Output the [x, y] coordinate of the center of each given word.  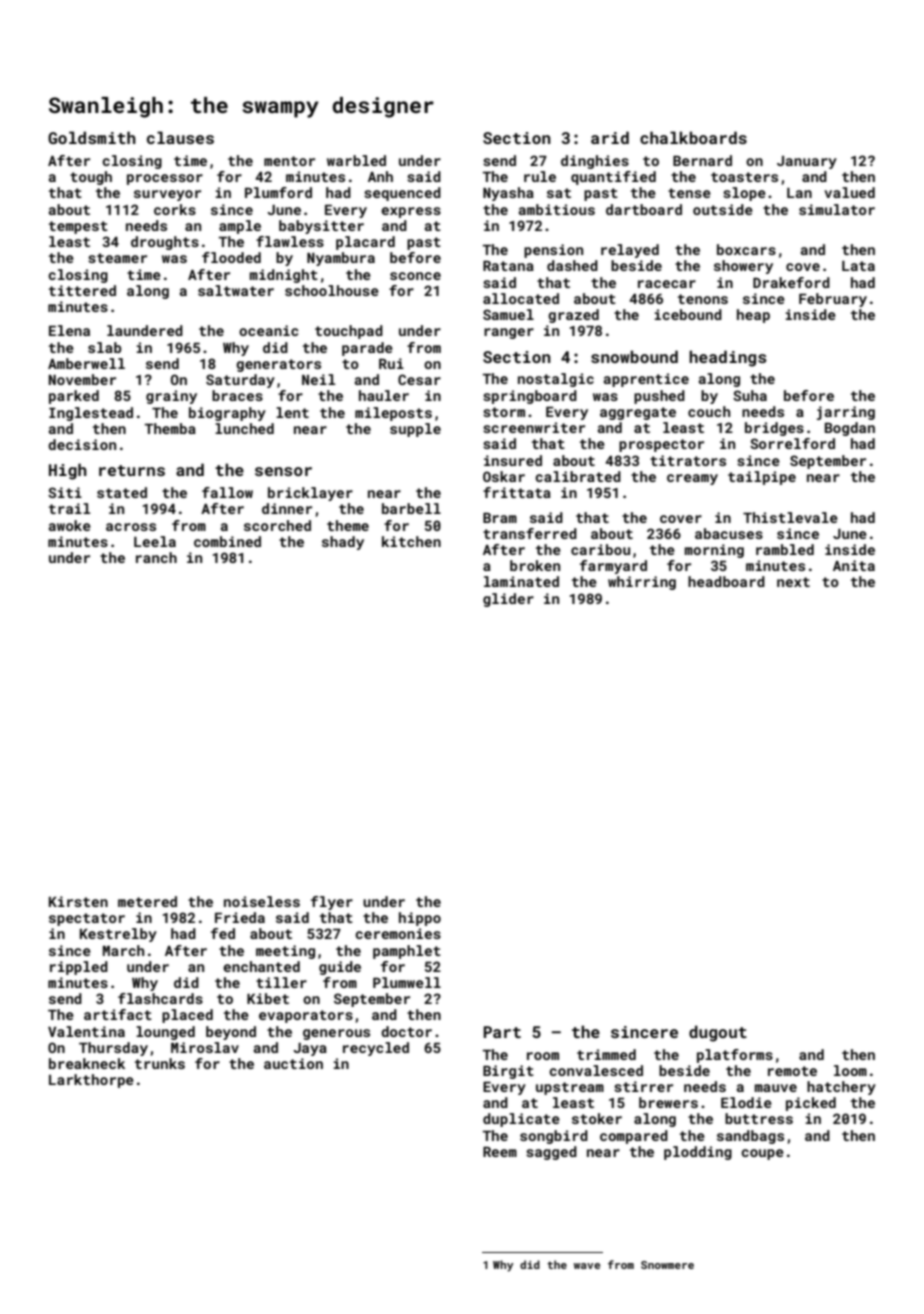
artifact [118, 1014]
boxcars [746, 249]
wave [587, 1266]
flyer [332, 903]
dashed [572, 265]
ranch [156, 557]
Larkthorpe [91, 1081]
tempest [78, 227]
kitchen [411, 541]
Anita [854, 565]
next [793, 582]
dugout [718, 1033]
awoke [70, 525]
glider [508, 600]
